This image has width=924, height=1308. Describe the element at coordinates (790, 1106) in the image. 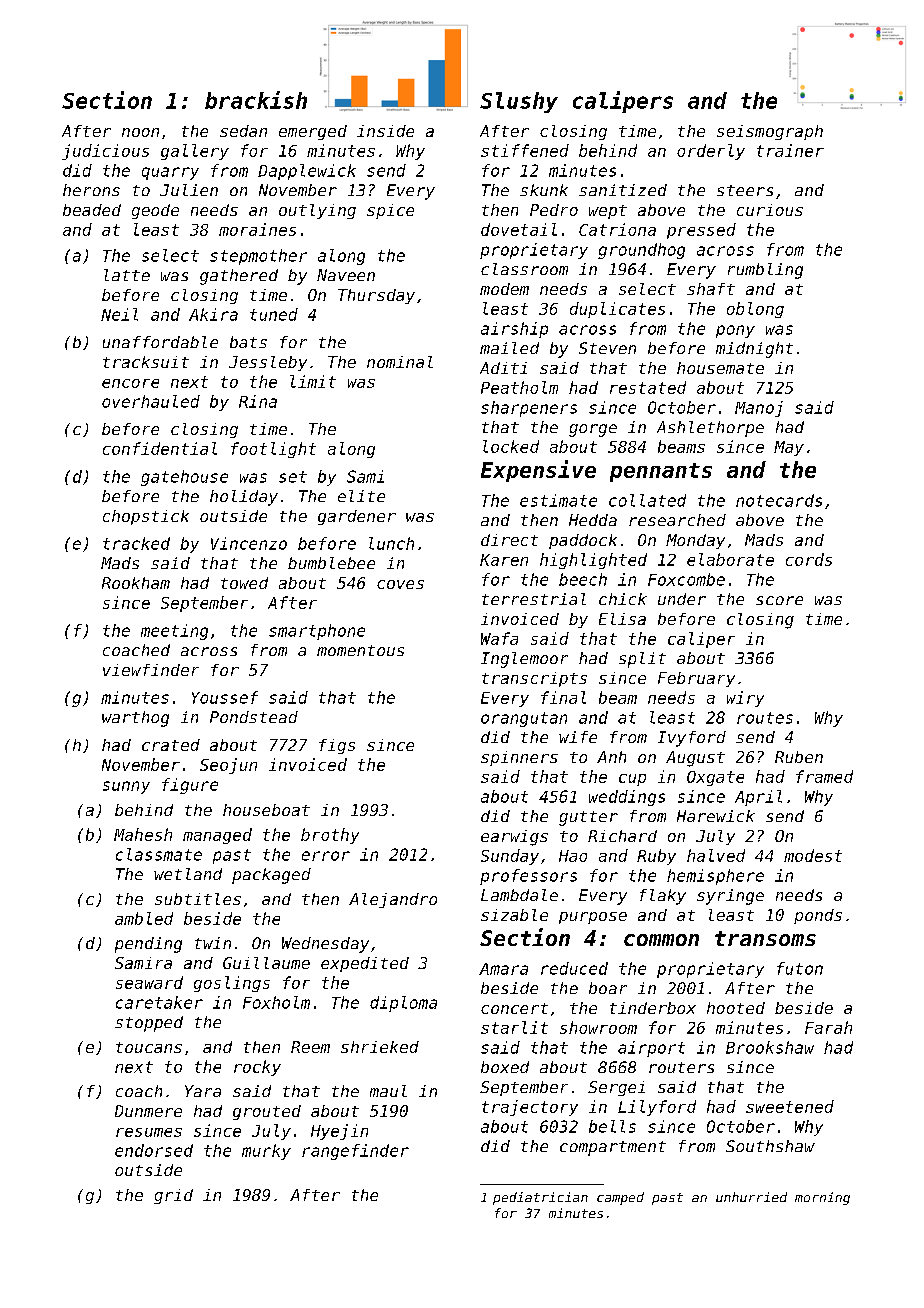

I see `sweetened` at that location.
